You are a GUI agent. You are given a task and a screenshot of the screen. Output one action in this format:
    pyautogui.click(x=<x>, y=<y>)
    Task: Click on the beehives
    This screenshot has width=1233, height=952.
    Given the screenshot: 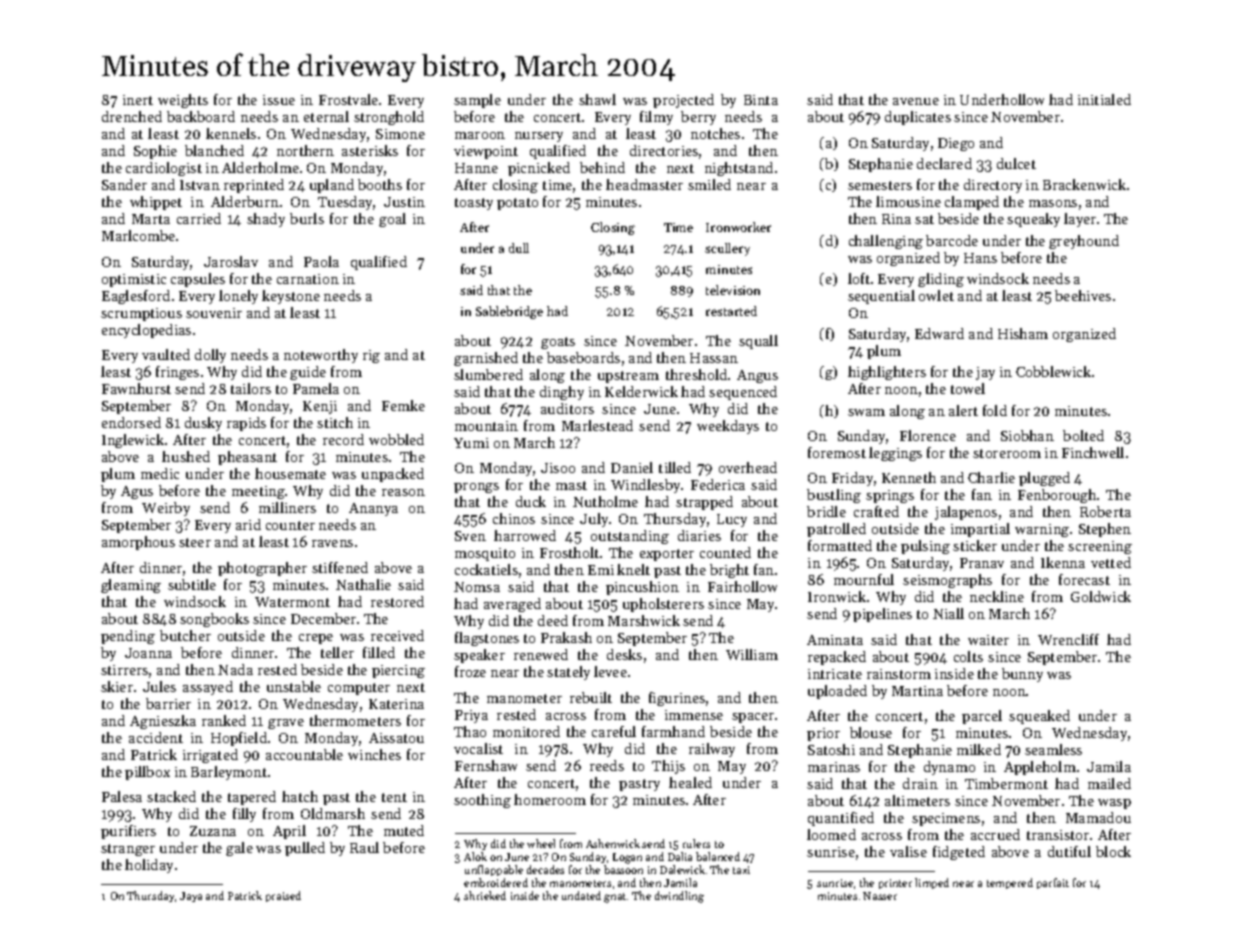 What is the action you would take?
    pyautogui.click(x=1083, y=295)
